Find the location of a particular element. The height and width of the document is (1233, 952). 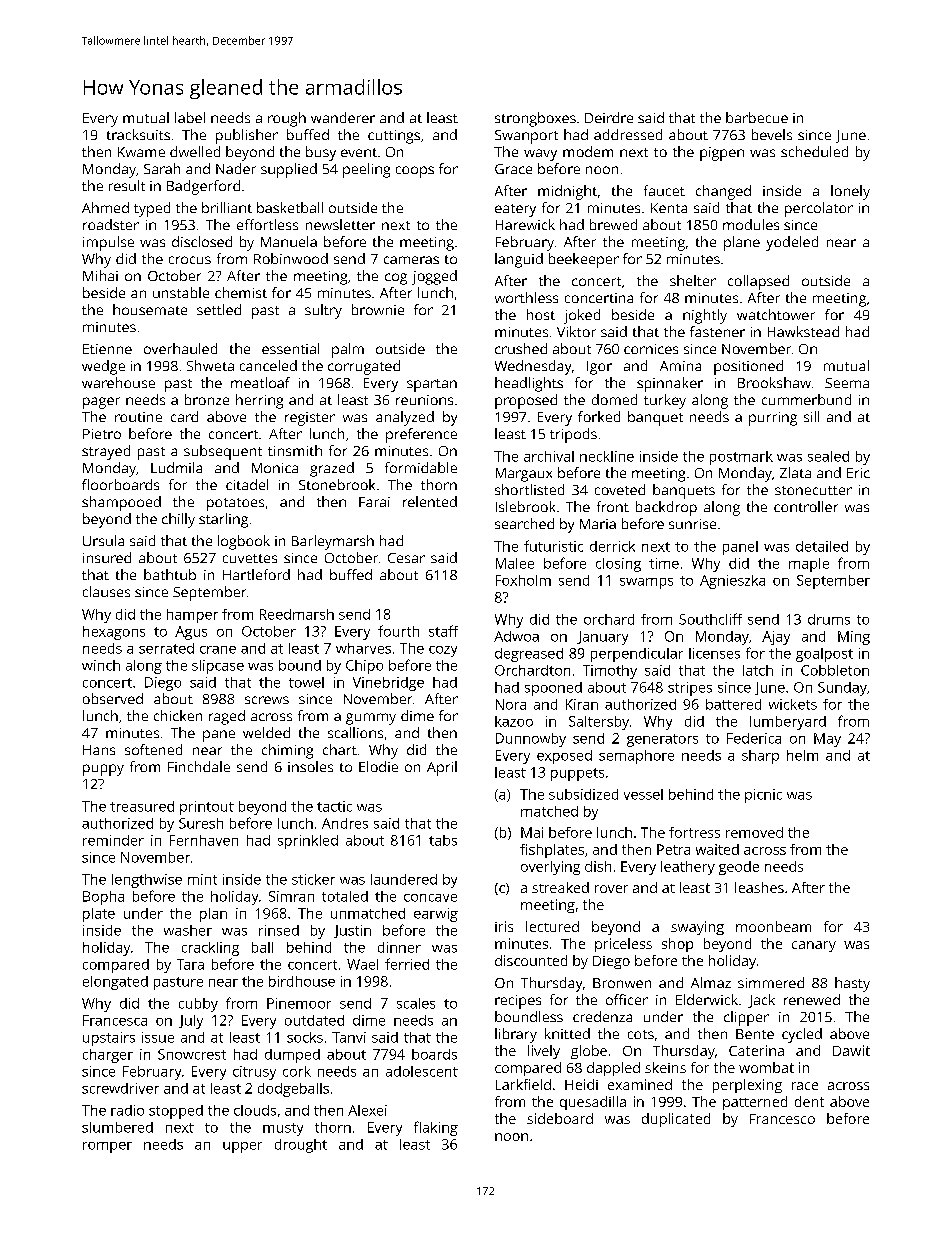

forked is located at coordinates (599, 416).
